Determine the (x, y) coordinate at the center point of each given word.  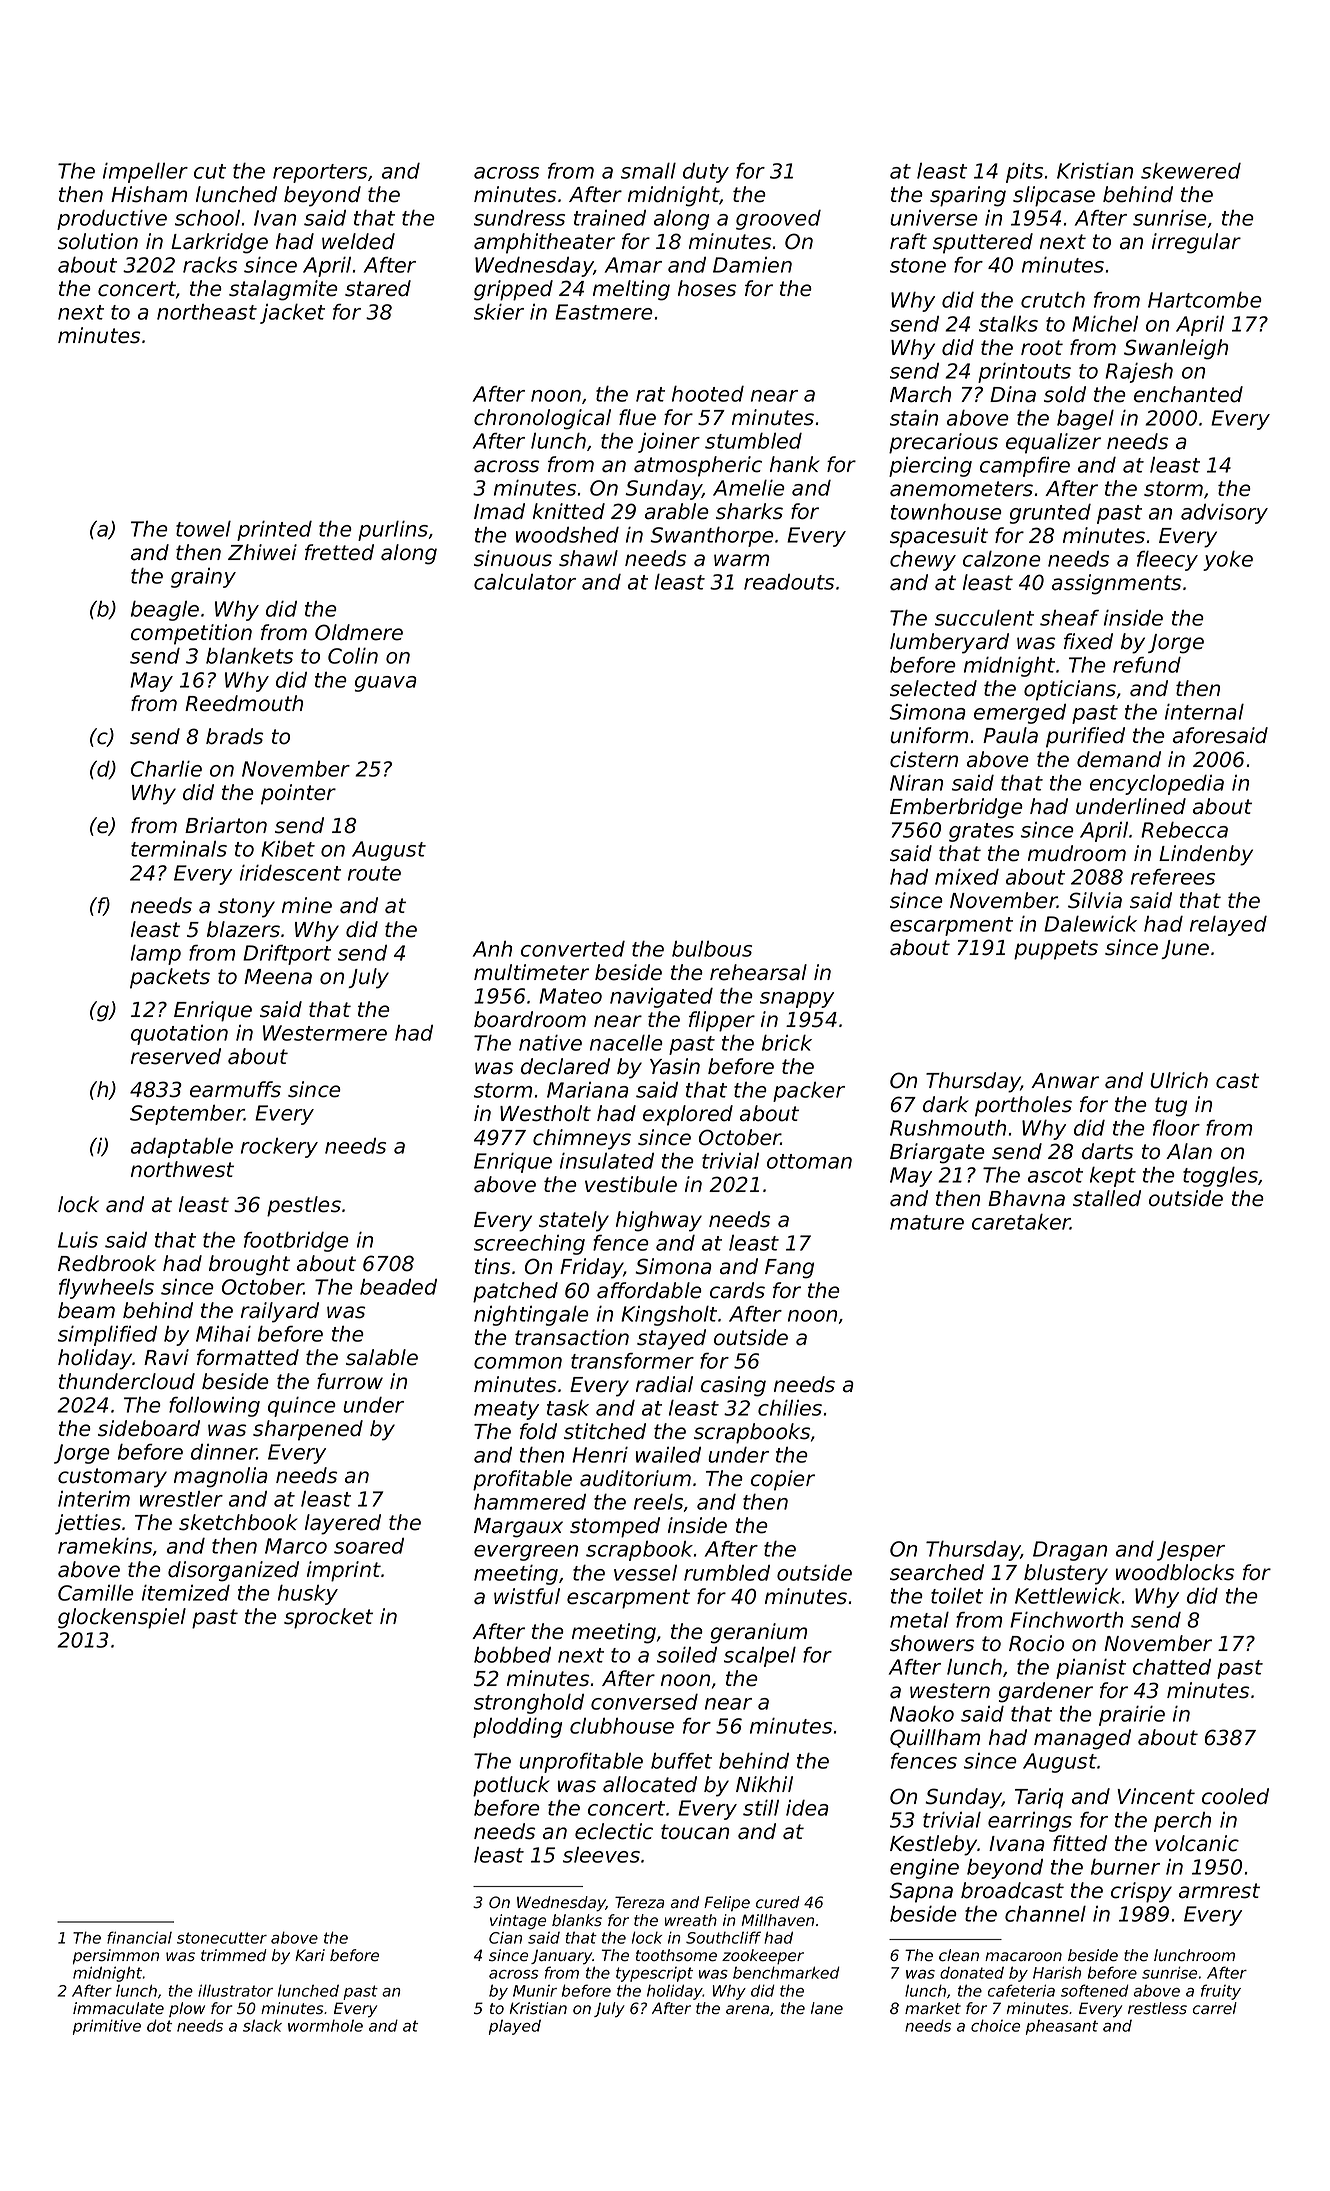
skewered (1191, 171)
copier (783, 1480)
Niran (916, 783)
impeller (145, 173)
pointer (298, 794)
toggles (1220, 1177)
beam (86, 1310)
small (648, 171)
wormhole (325, 2025)
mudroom (1077, 853)
